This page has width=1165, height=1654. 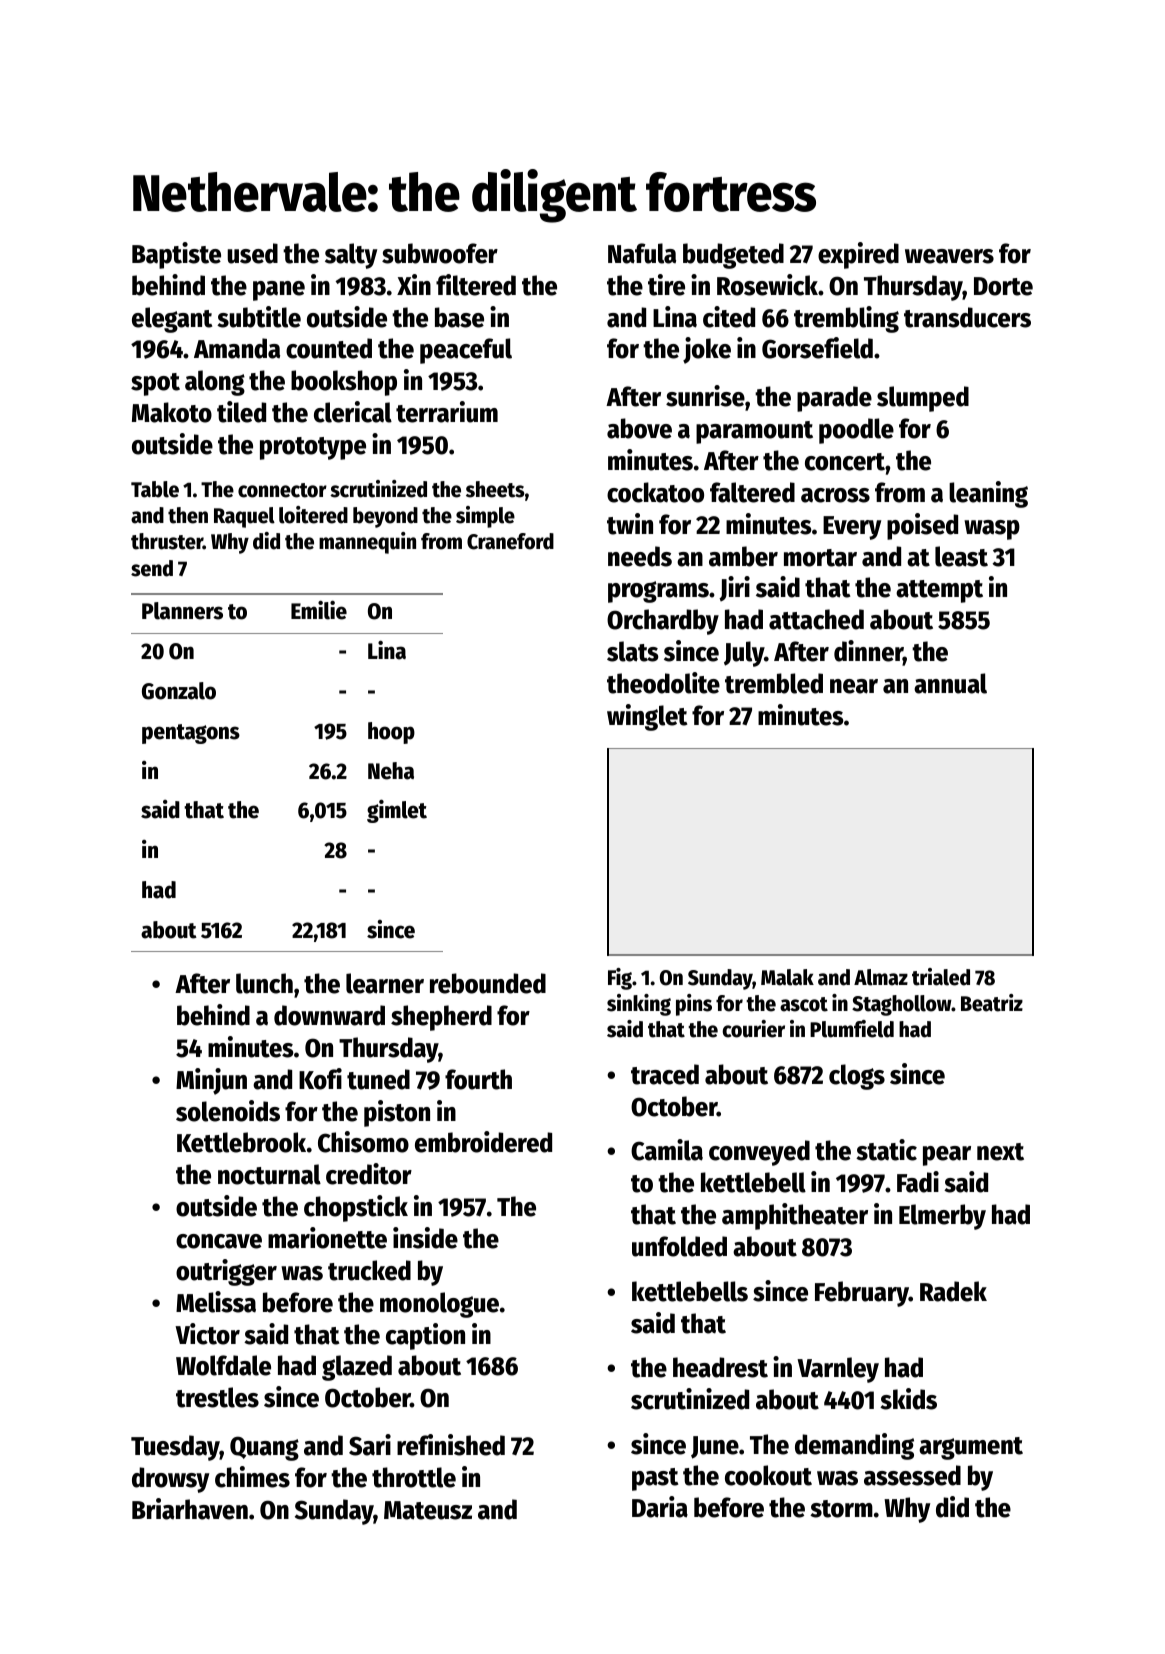 What do you see at coordinates (918, 1182) in the page?
I see `Fadi` at bounding box center [918, 1182].
